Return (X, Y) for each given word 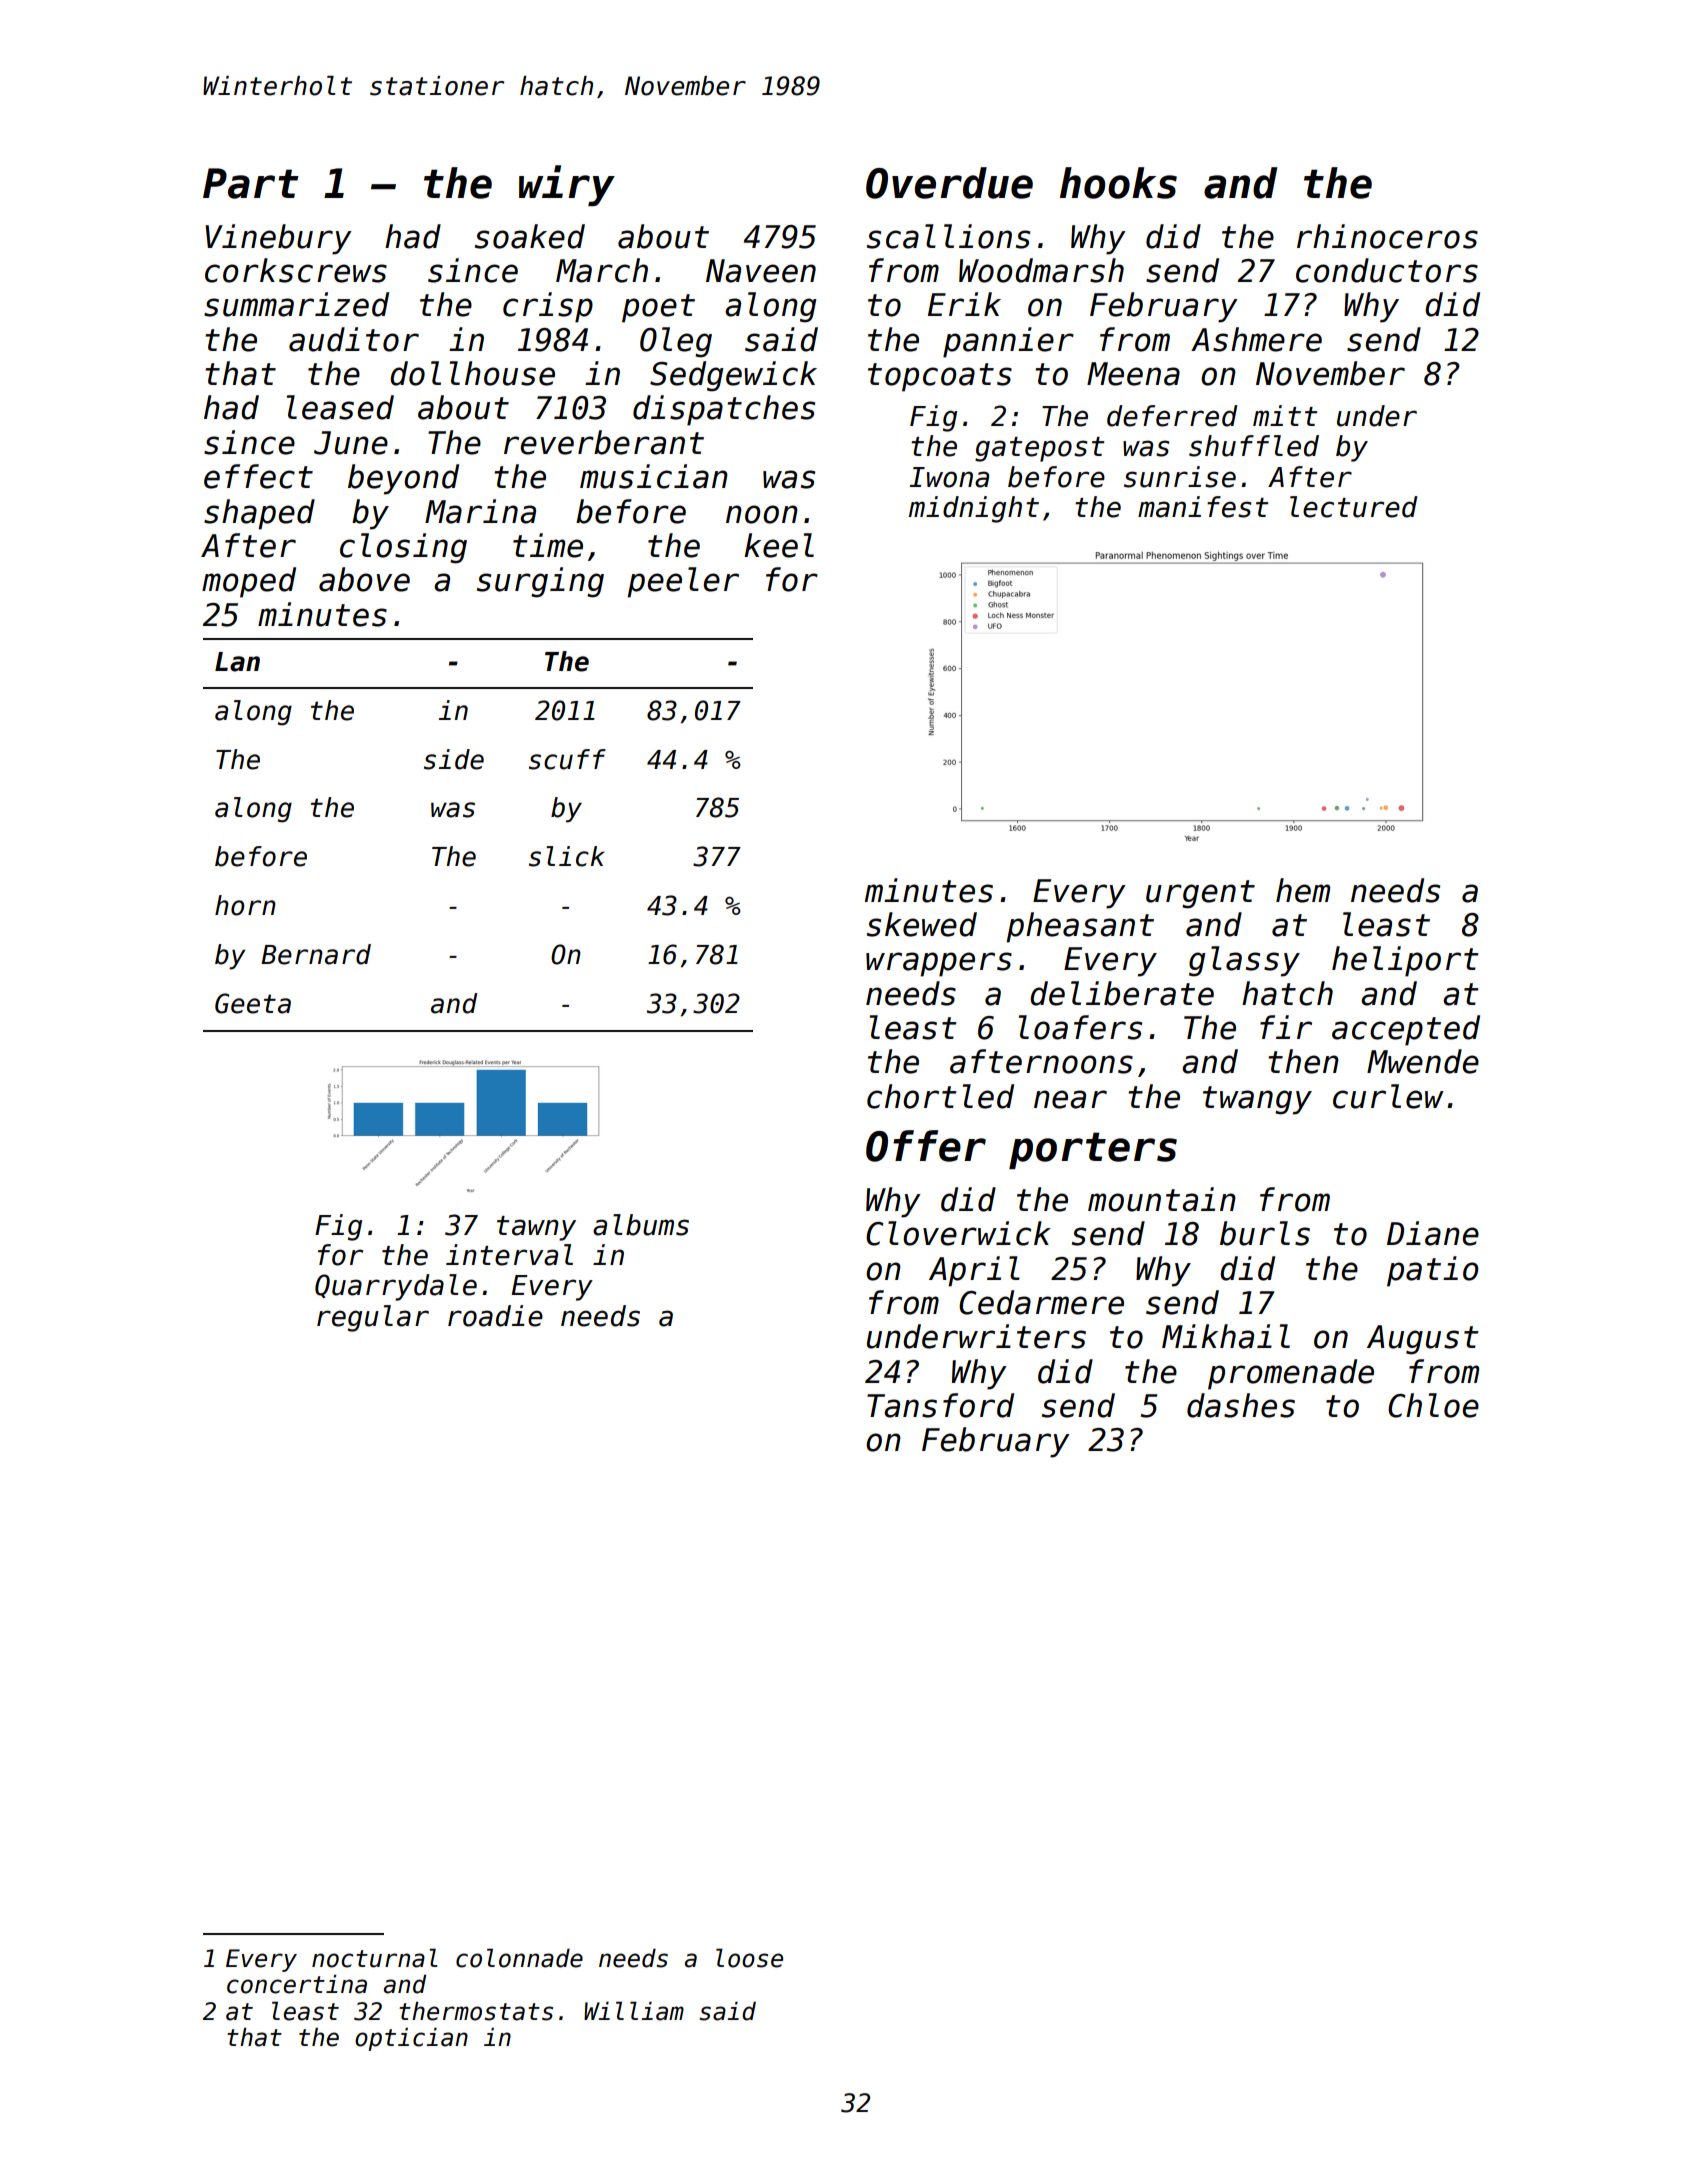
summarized (296, 304)
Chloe (1433, 1405)
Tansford (940, 1405)
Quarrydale (396, 1287)
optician (411, 2039)
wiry (567, 185)
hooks (1118, 183)
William (634, 2011)
